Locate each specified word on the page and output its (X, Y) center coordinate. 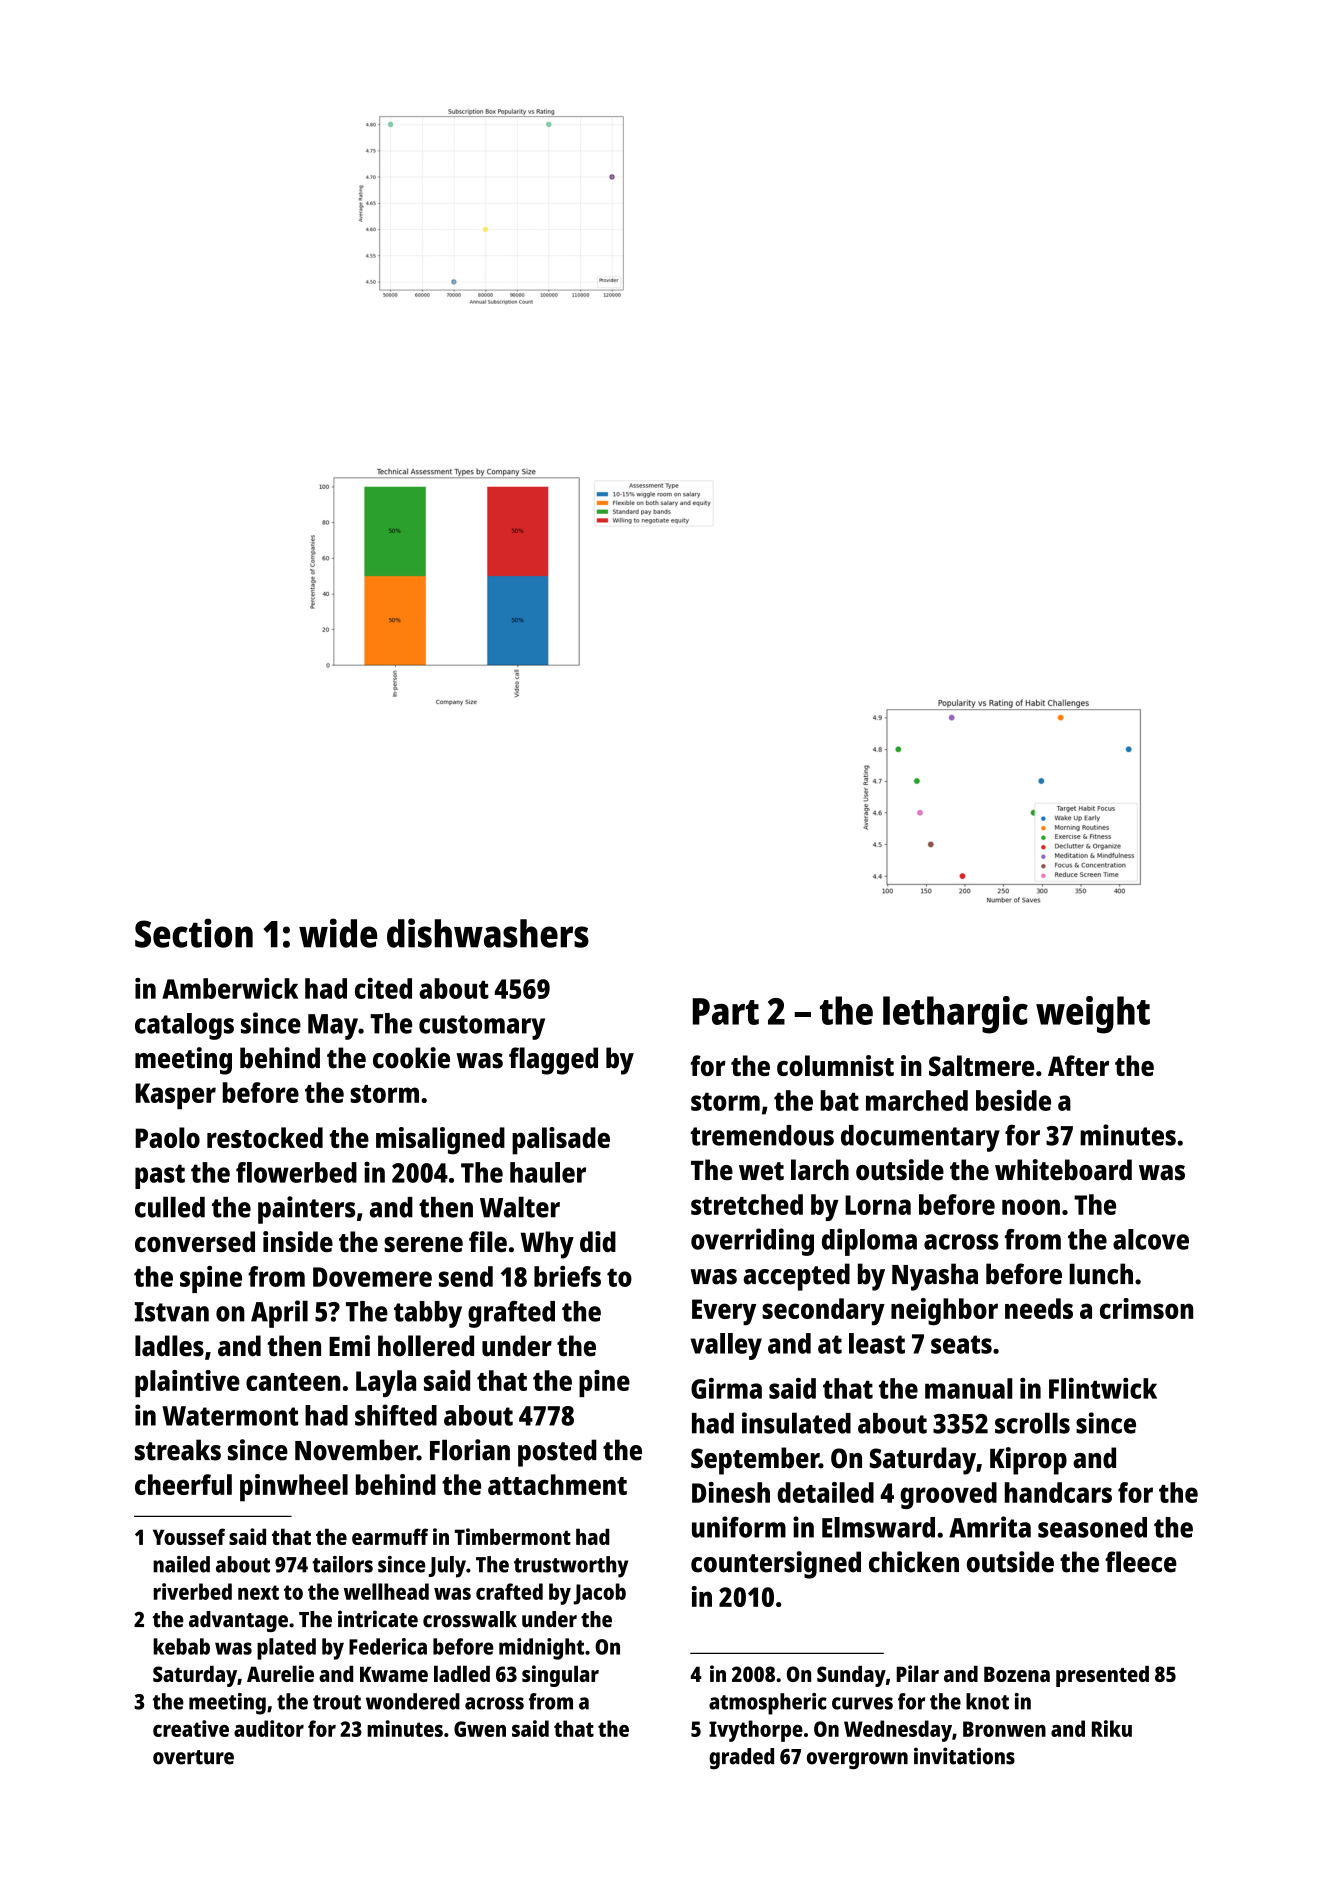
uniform (739, 1527)
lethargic (955, 1015)
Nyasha (935, 1277)
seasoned (1092, 1527)
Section (194, 933)
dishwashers (488, 933)
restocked (265, 1137)
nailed (181, 1564)
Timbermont (513, 1536)
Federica (388, 1646)
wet (761, 1171)
